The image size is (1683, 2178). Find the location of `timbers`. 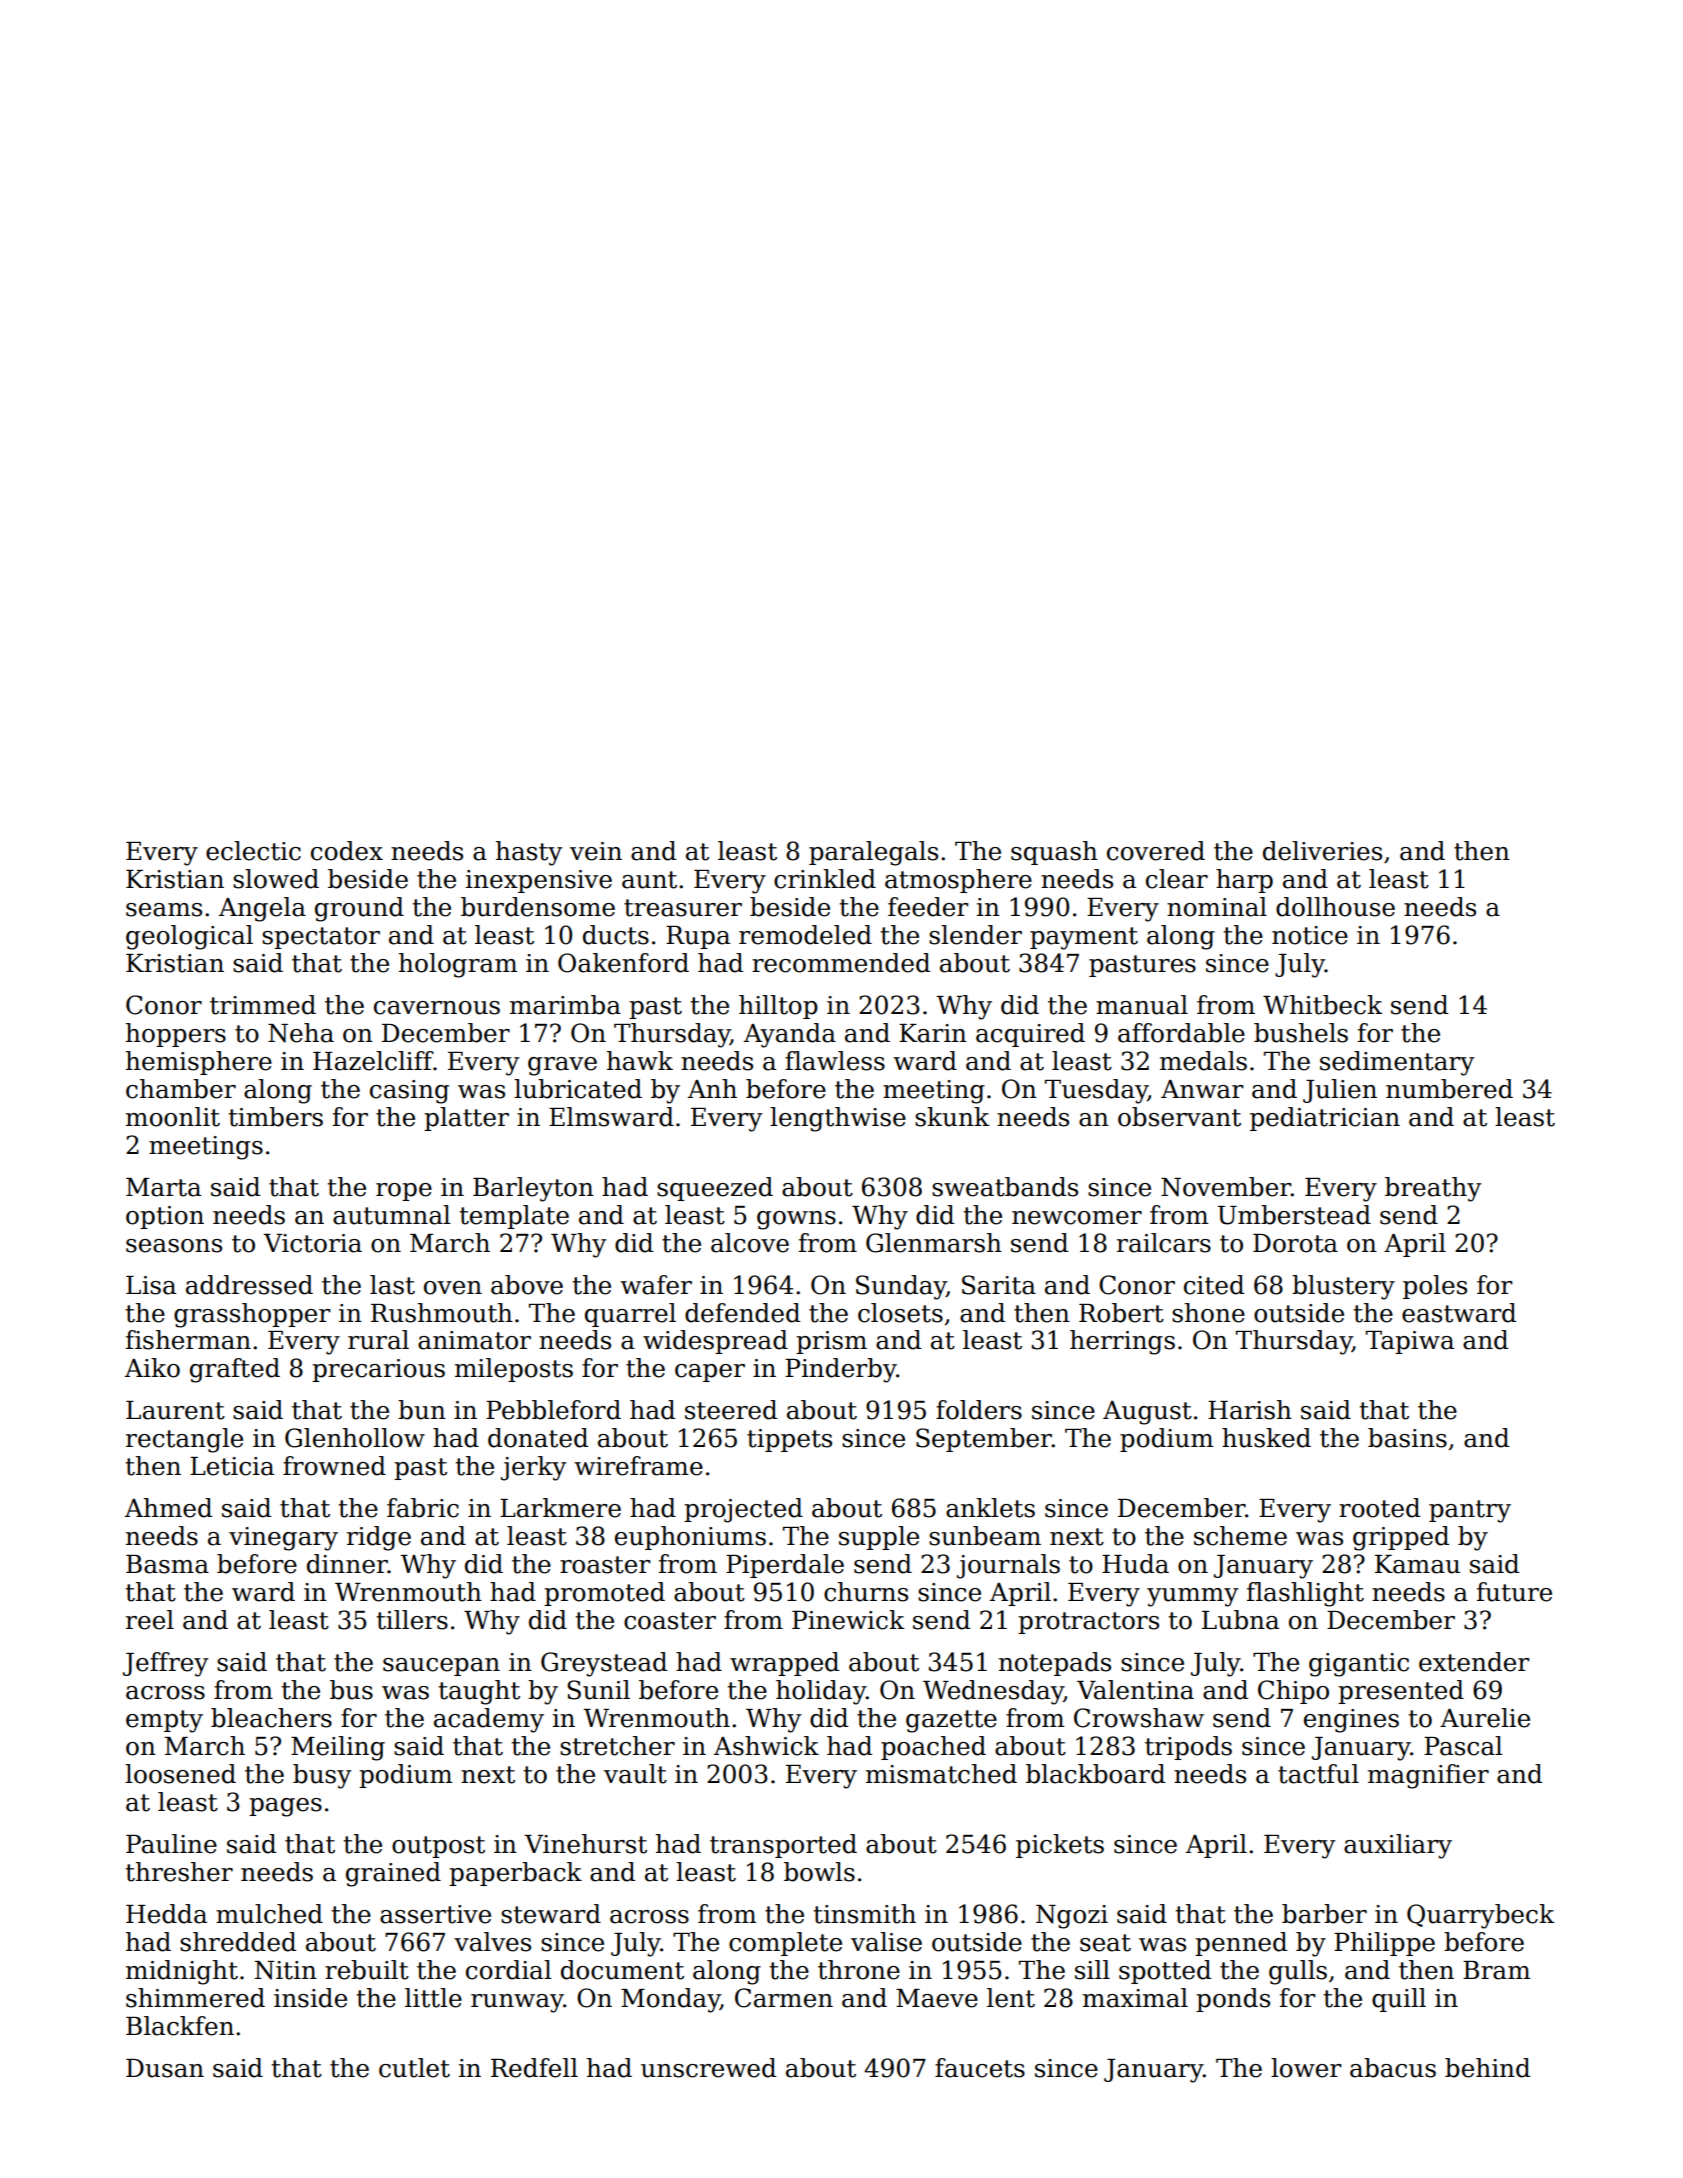

timbers is located at coordinates (275, 1117).
